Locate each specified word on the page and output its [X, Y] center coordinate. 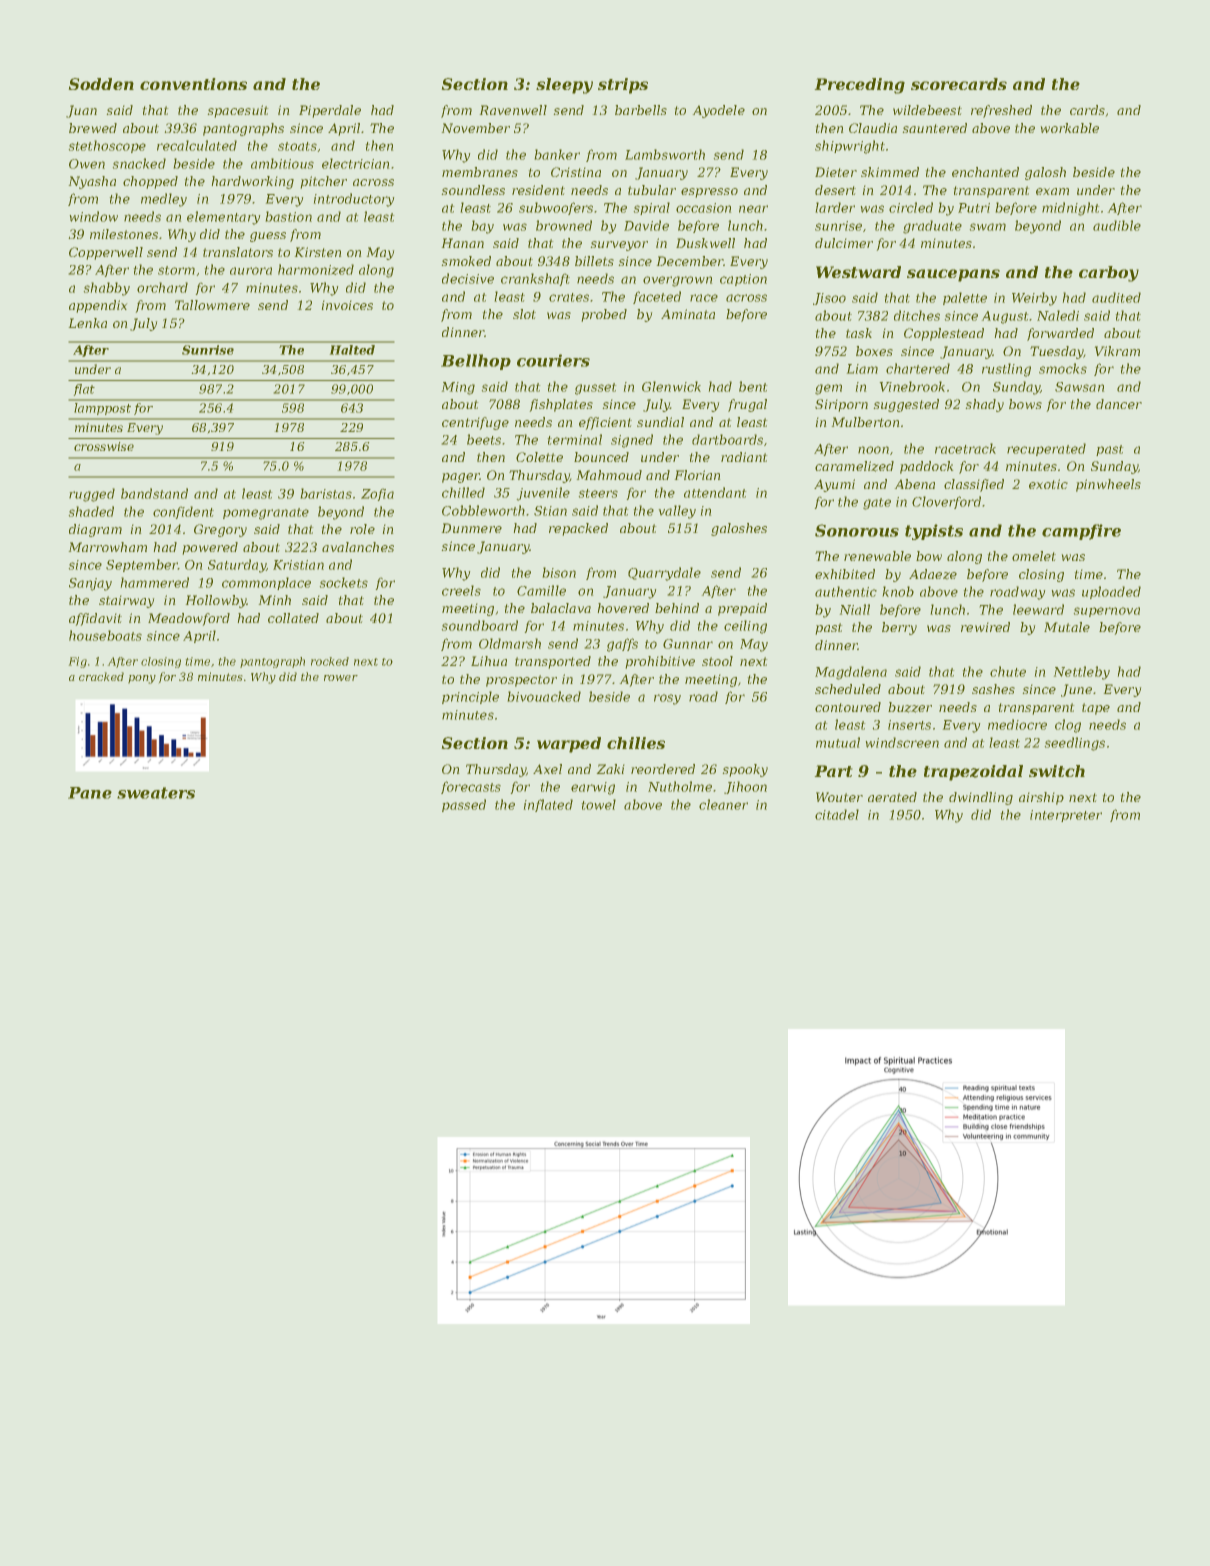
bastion [289, 216]
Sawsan [1079, 387]
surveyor [619, 246]
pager [461, 478]
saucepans [953, 275]
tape [1096, 709]
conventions [193, 84]
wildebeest [927, 110]
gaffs [622, 645]
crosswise [104, 446]
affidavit [95, 619]
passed [464, 805]
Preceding [860, 86]
